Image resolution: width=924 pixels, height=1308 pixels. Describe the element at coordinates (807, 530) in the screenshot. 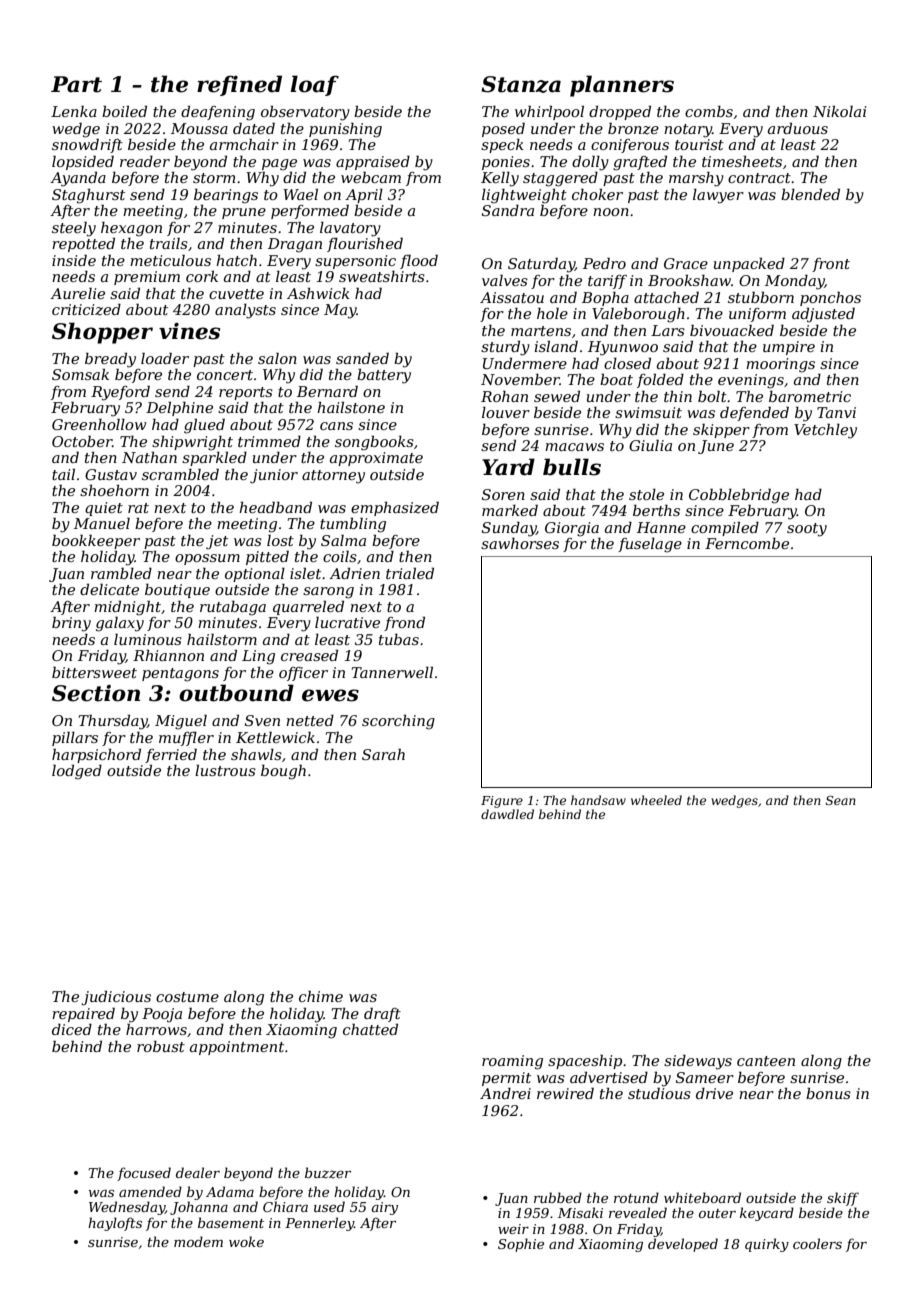

I see `sooty` at that location.
